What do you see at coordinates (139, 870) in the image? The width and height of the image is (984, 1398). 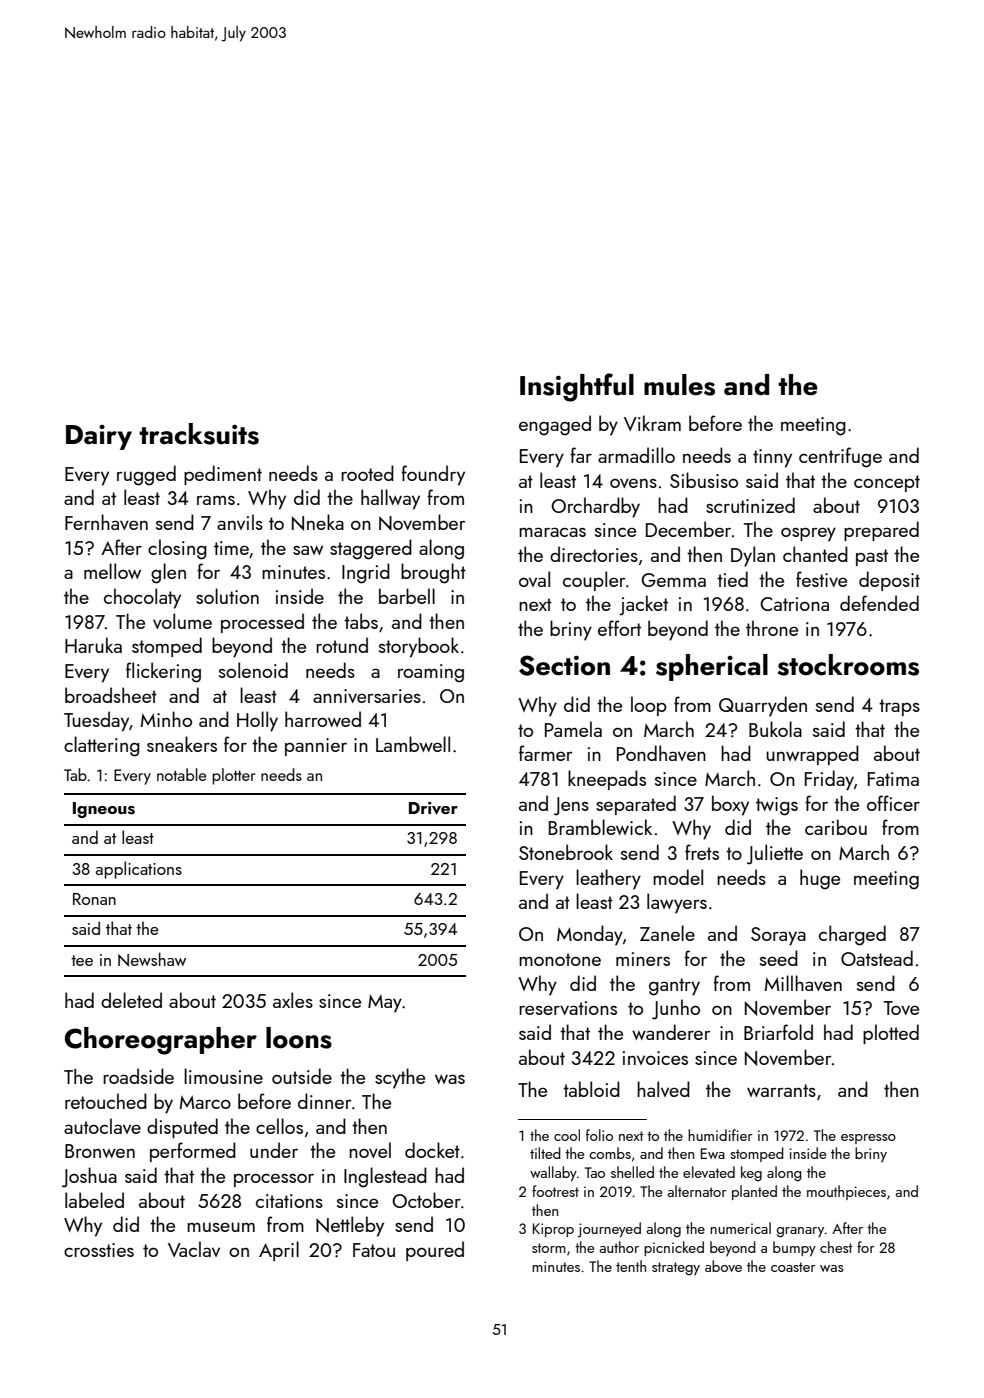 I see `applications` at bounding box center [139, 870].
